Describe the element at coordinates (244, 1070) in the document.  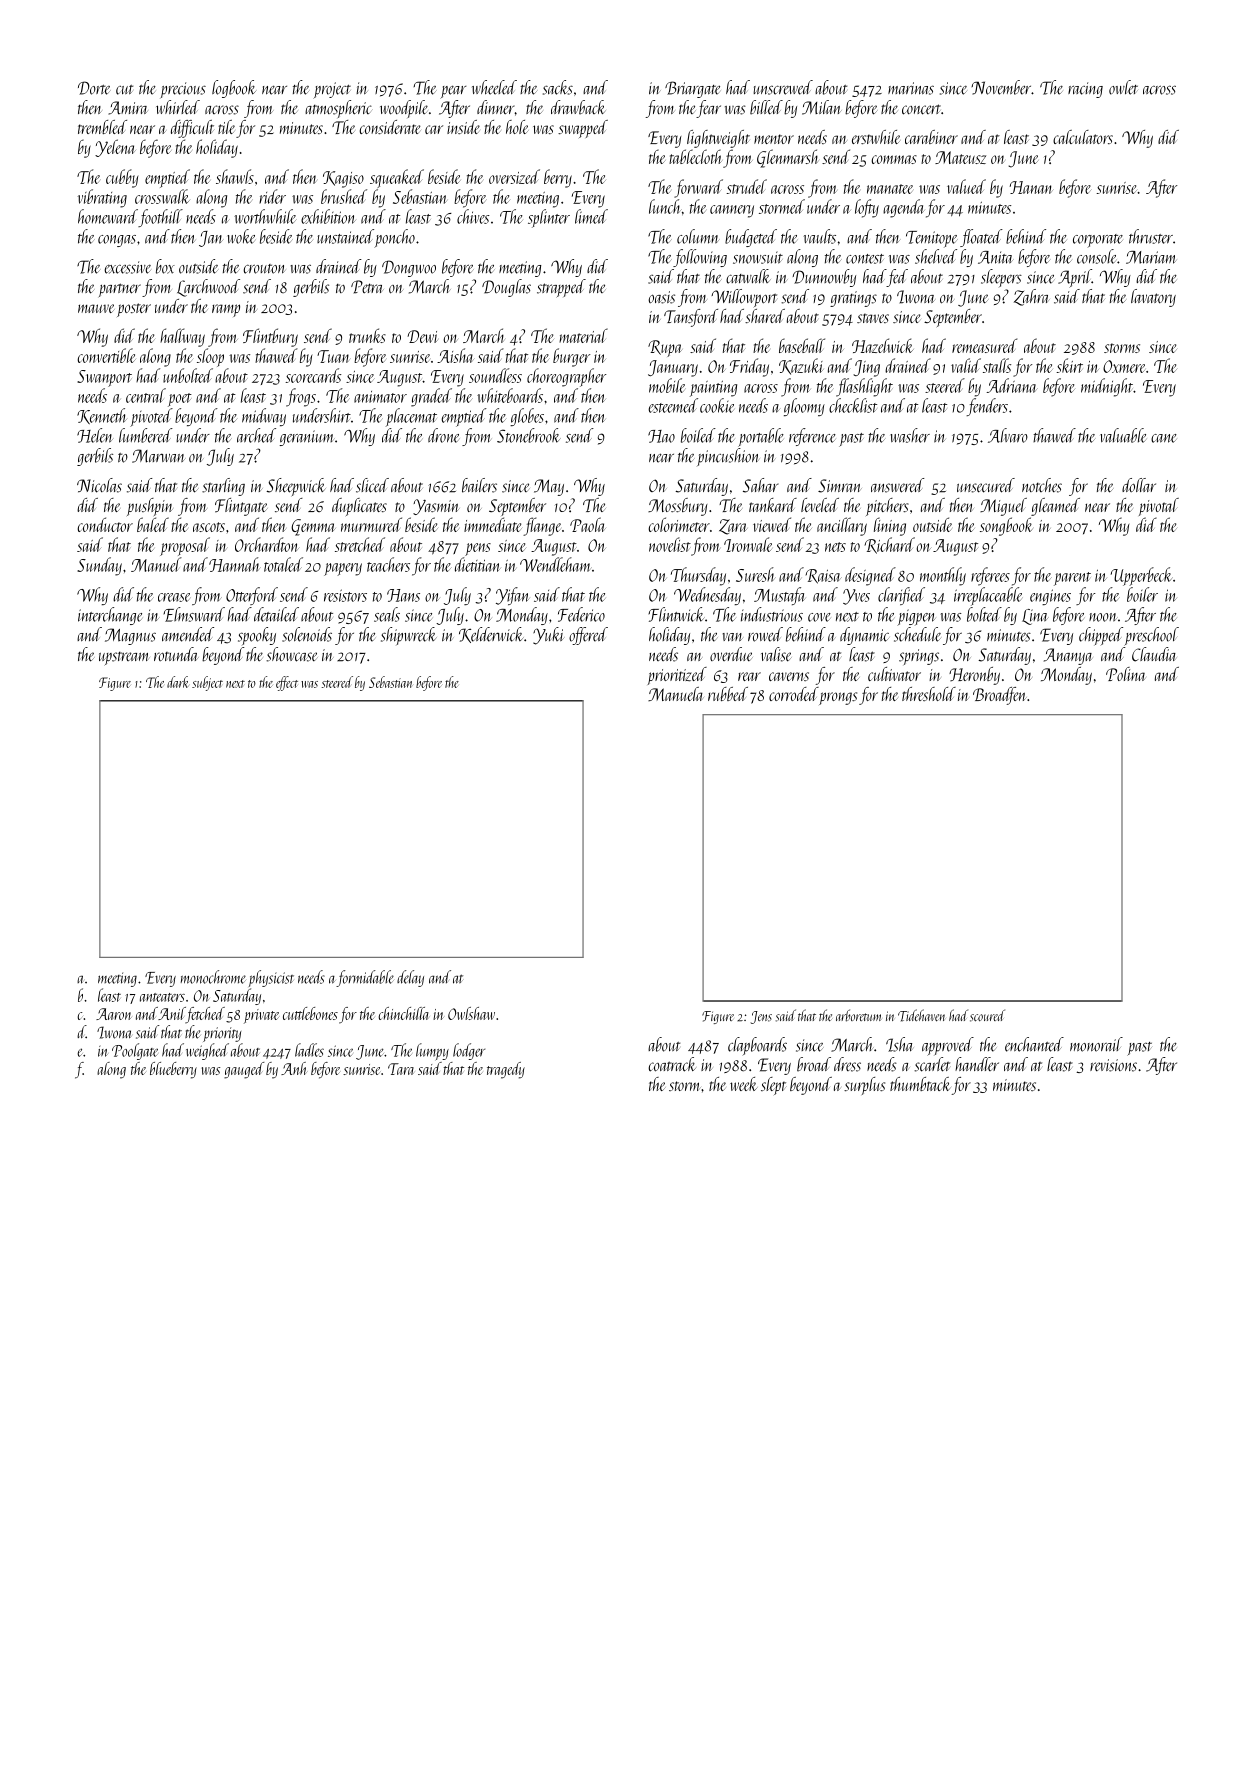
I see `gauged` at that location.
